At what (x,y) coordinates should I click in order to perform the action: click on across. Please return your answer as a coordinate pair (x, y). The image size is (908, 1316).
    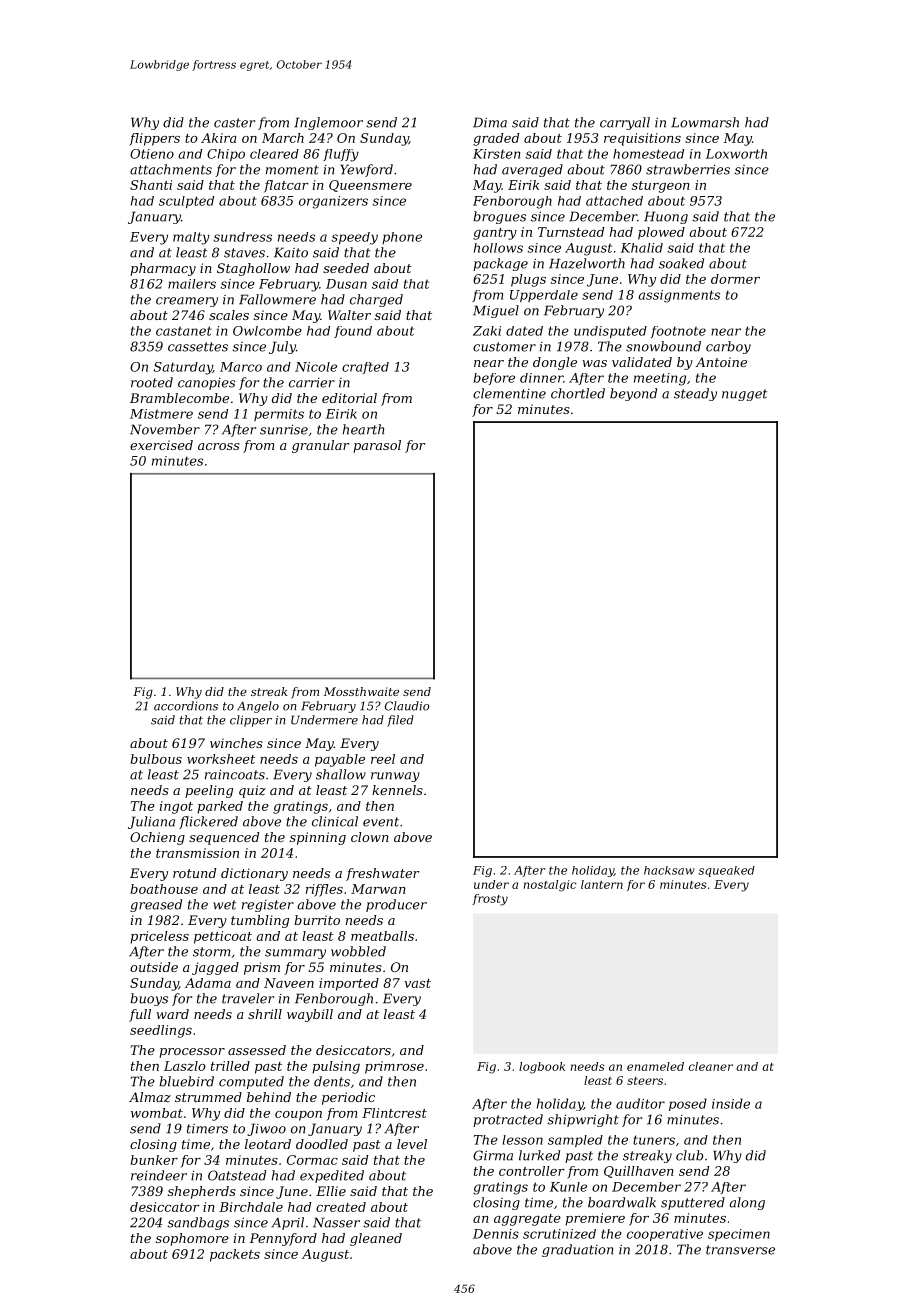
    Looking at the image, I should click on (219, 446).
